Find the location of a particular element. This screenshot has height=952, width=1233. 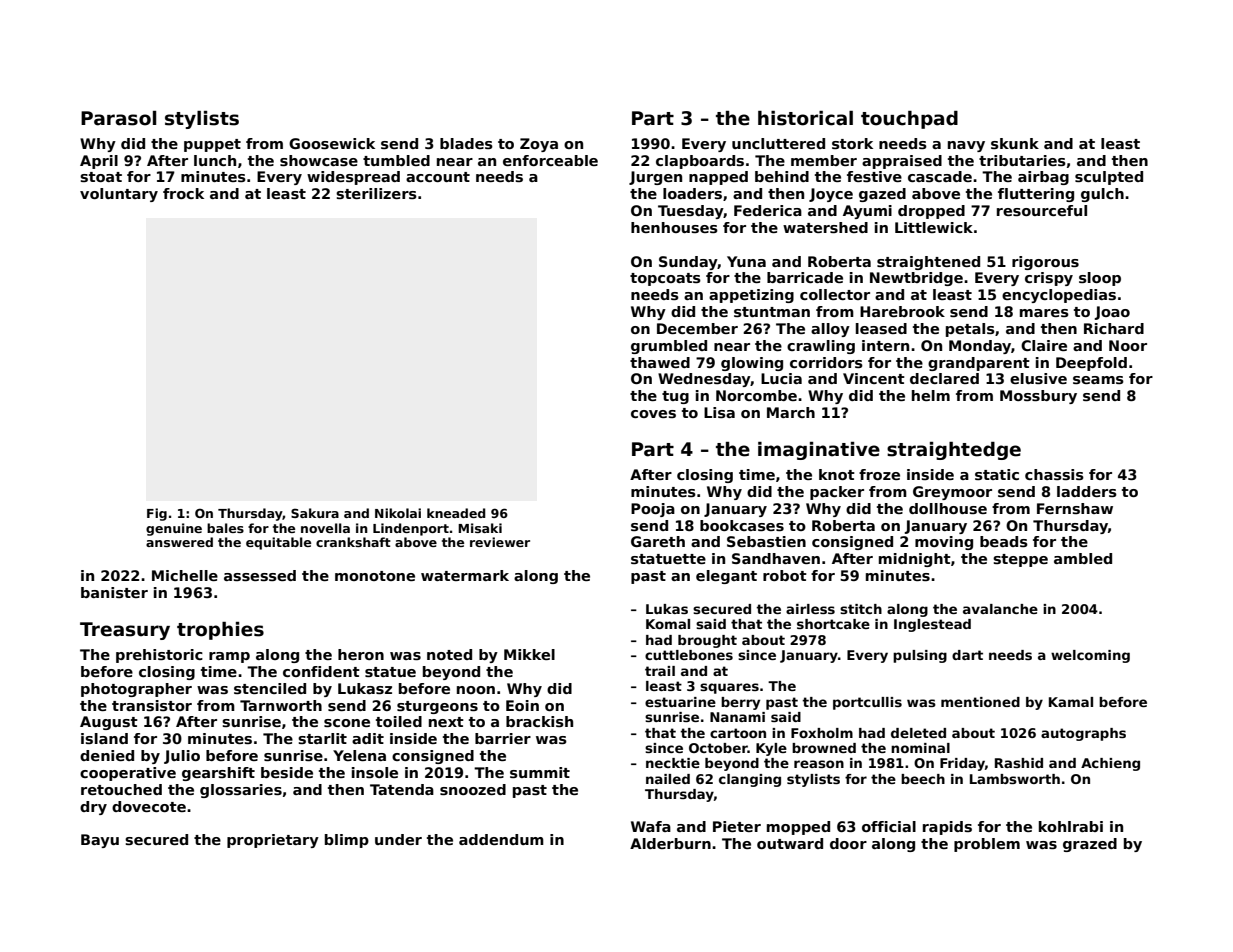

thawed is located at coordinates (660, 362).
